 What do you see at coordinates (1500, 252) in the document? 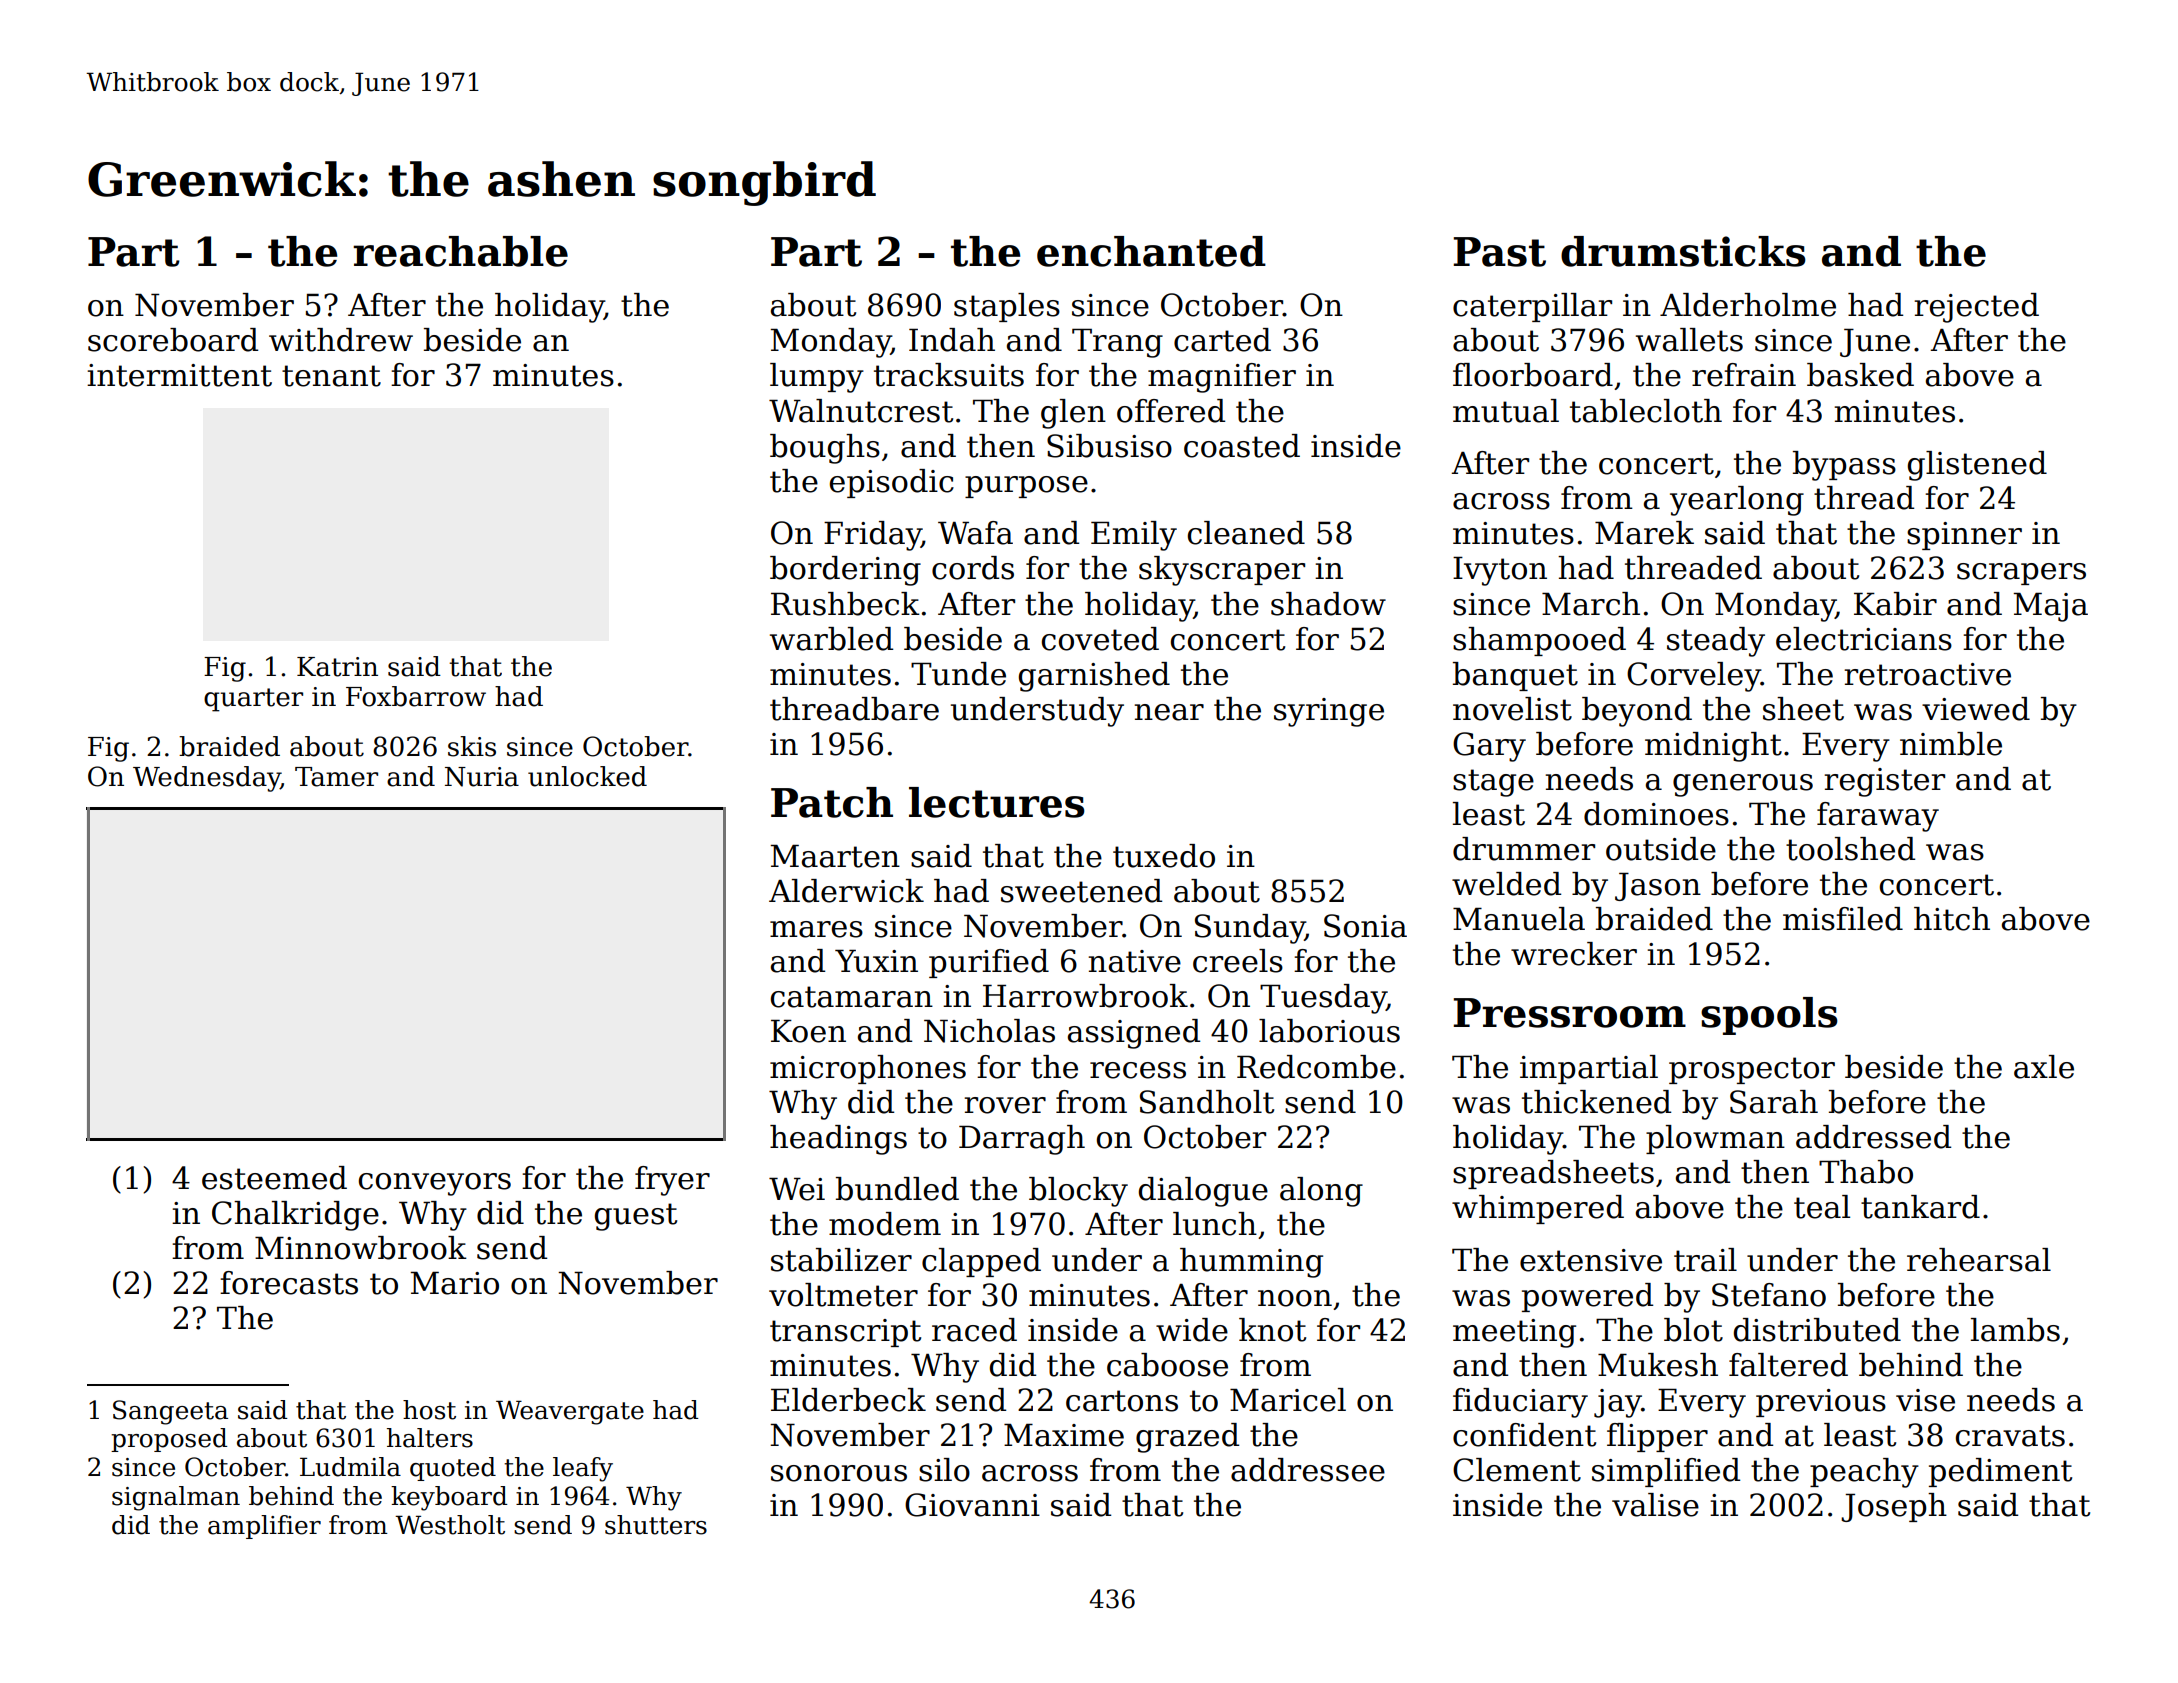
I see `Past` at bounding box center [1500, 252].
